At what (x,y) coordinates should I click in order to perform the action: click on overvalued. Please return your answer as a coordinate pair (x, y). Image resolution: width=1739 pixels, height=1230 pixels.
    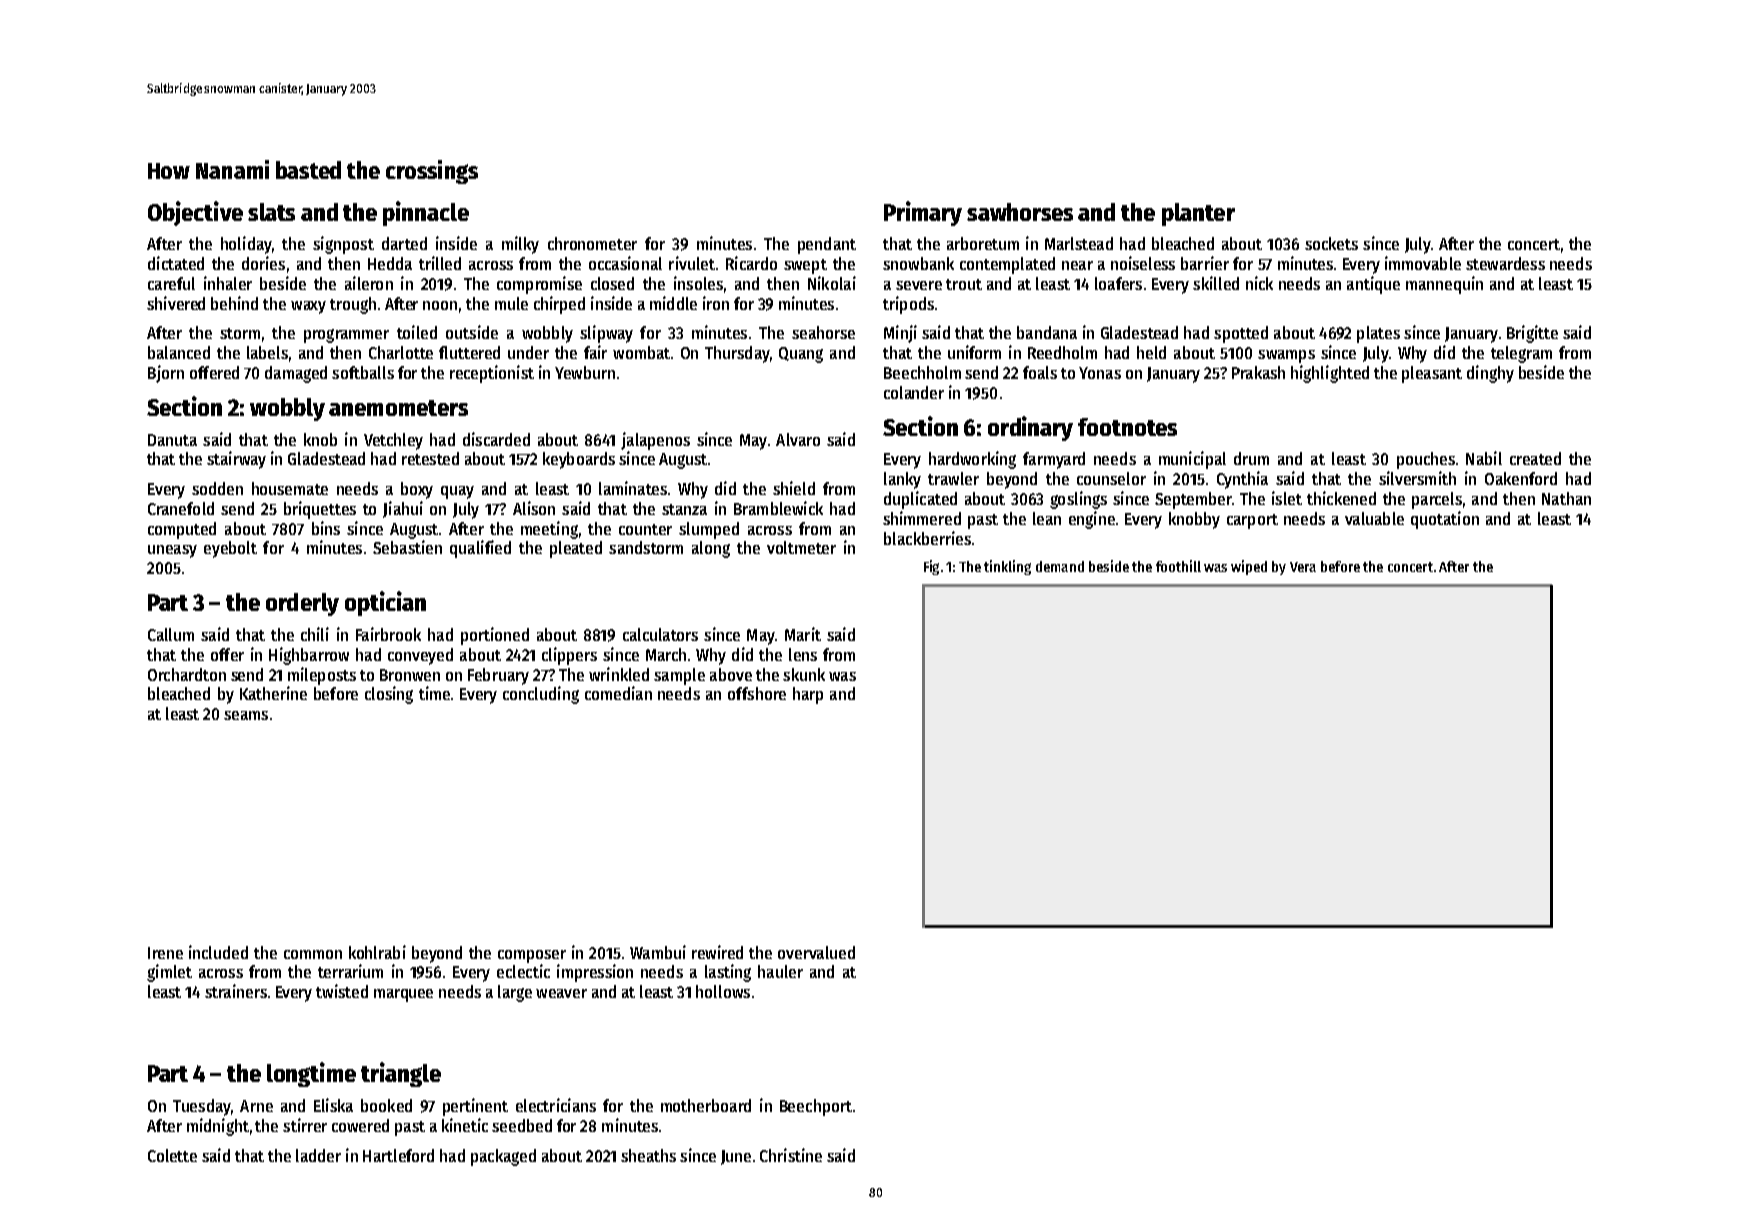
    Looking at the image, I should click on (816, 952).
